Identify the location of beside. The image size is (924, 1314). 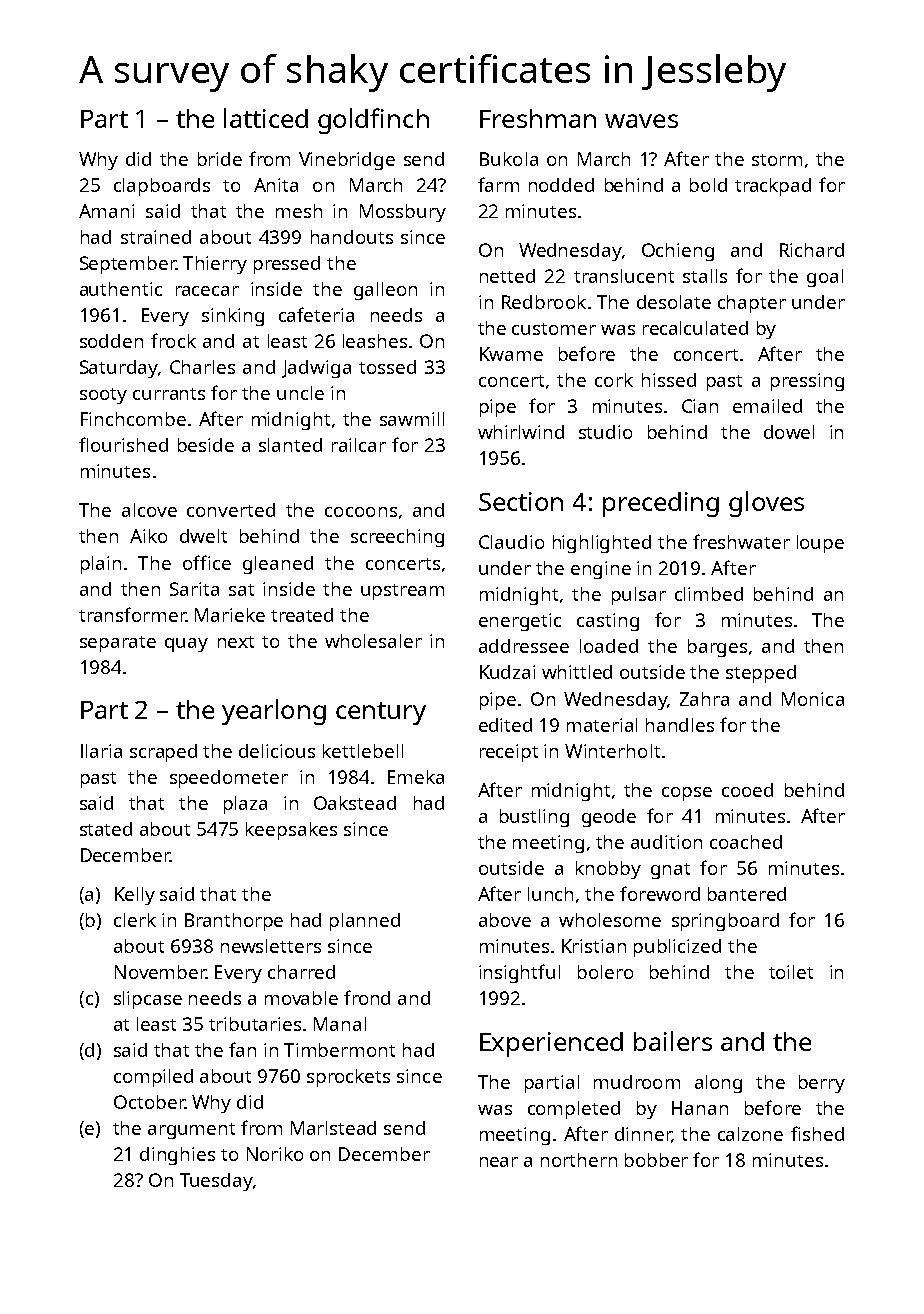
(206, 445).
